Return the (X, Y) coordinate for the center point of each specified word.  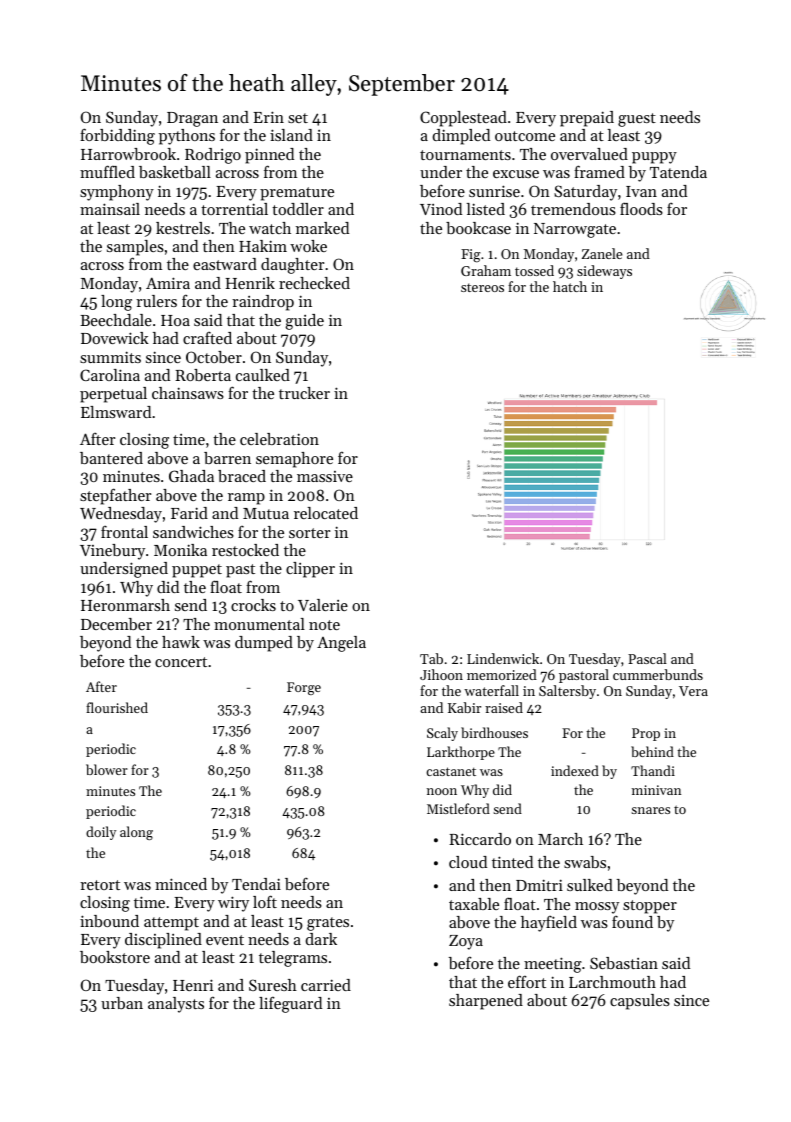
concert (181, 662)
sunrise (494, 191)
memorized (502, 674)
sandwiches (193, 532)
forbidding (117, 136)
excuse (516, 174)
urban (122, 1003)
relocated (326, 513)
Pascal (647, 658)
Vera (693, 691)
